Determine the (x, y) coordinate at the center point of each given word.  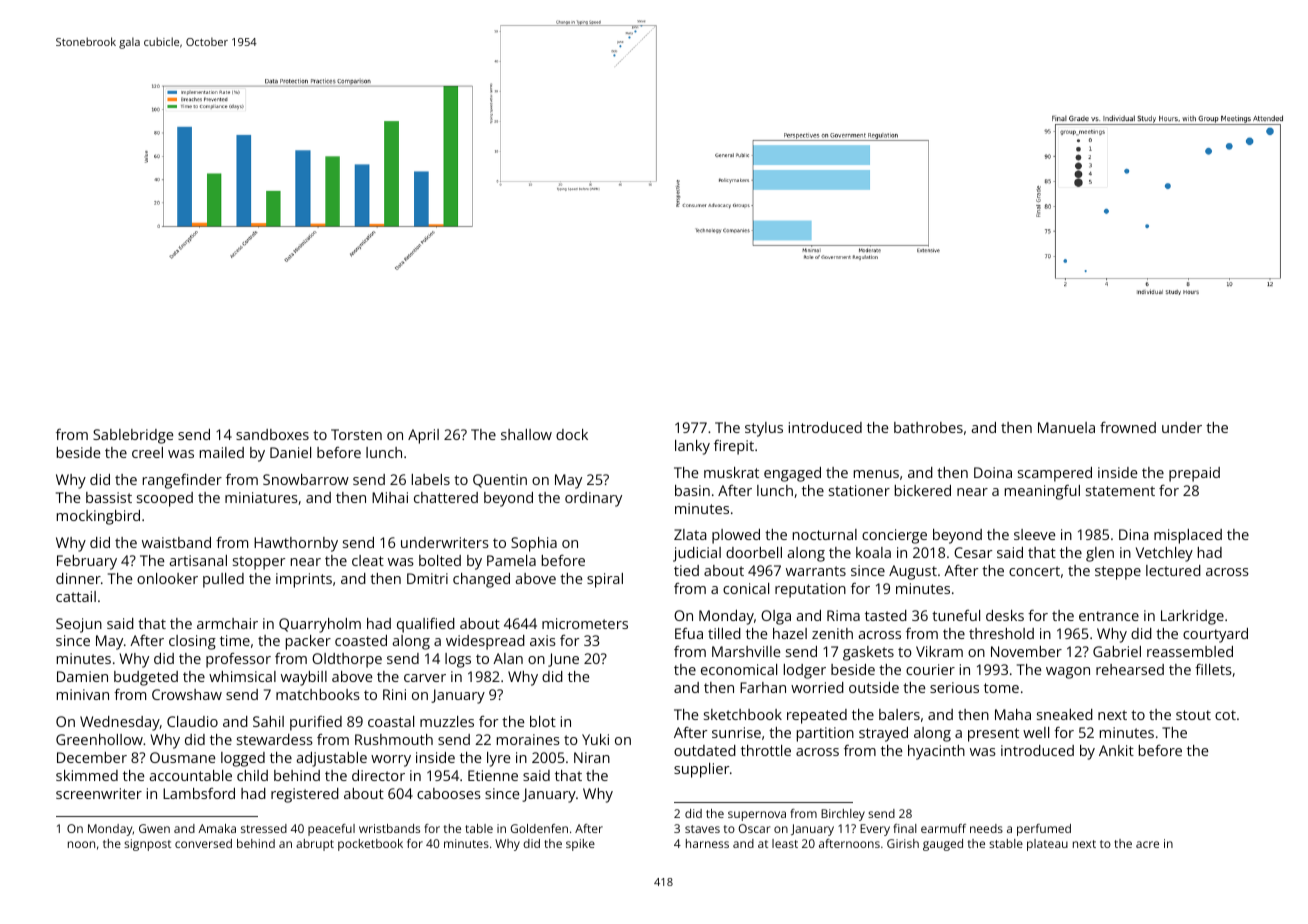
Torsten (356, 434)
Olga (776, 617)
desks (1005, 615)
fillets (1213, 669)
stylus (764, 429)
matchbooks (318, 694)
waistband (176, 542)
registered (305, 795)
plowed (736, 536)
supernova (757, 816)
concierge (894, 536)
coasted (361, 640)
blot (543, 721)
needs (986, 828)
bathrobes (928, 427)
